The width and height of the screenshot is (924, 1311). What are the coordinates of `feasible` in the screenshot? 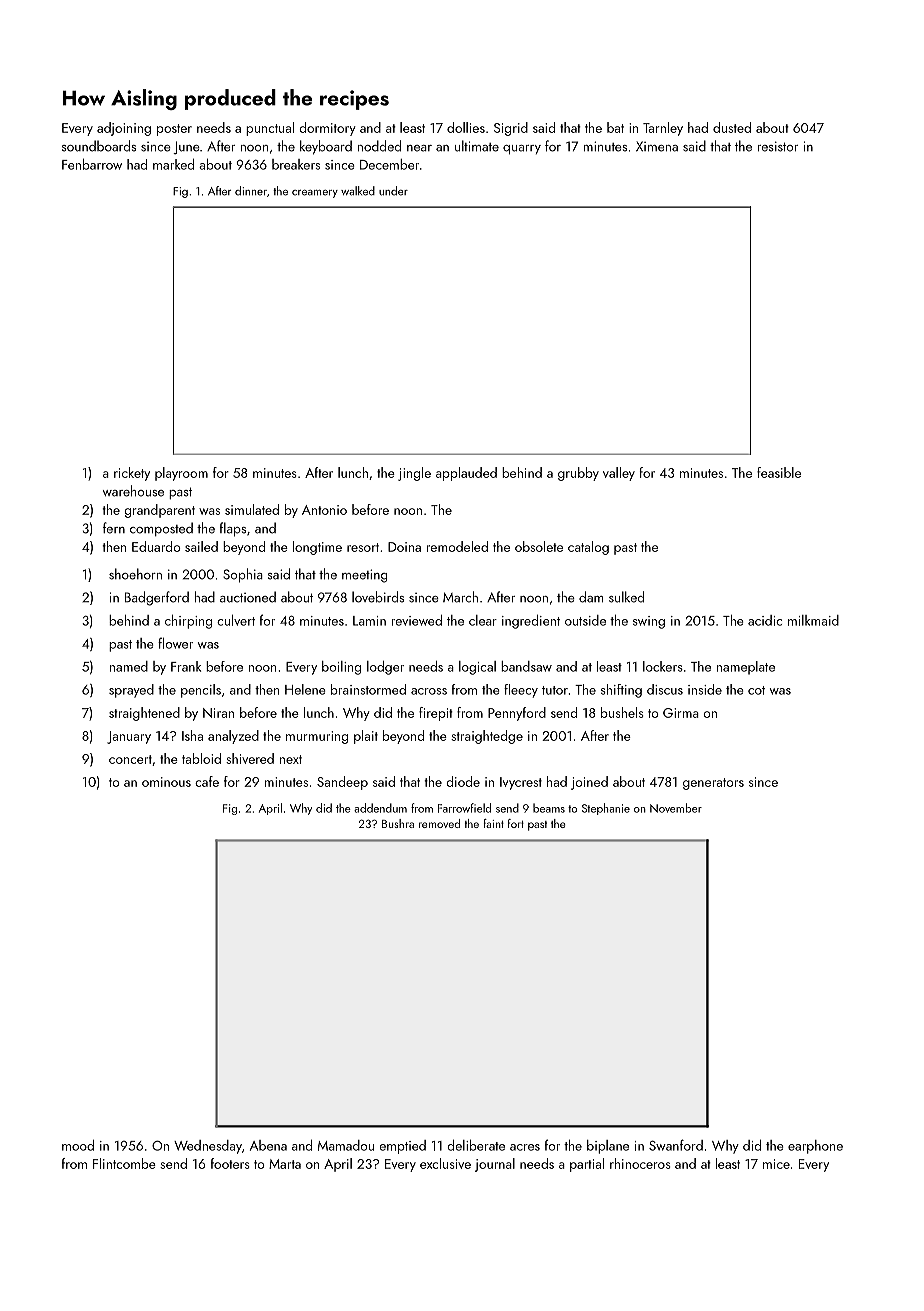 It's located at (779, 472).
